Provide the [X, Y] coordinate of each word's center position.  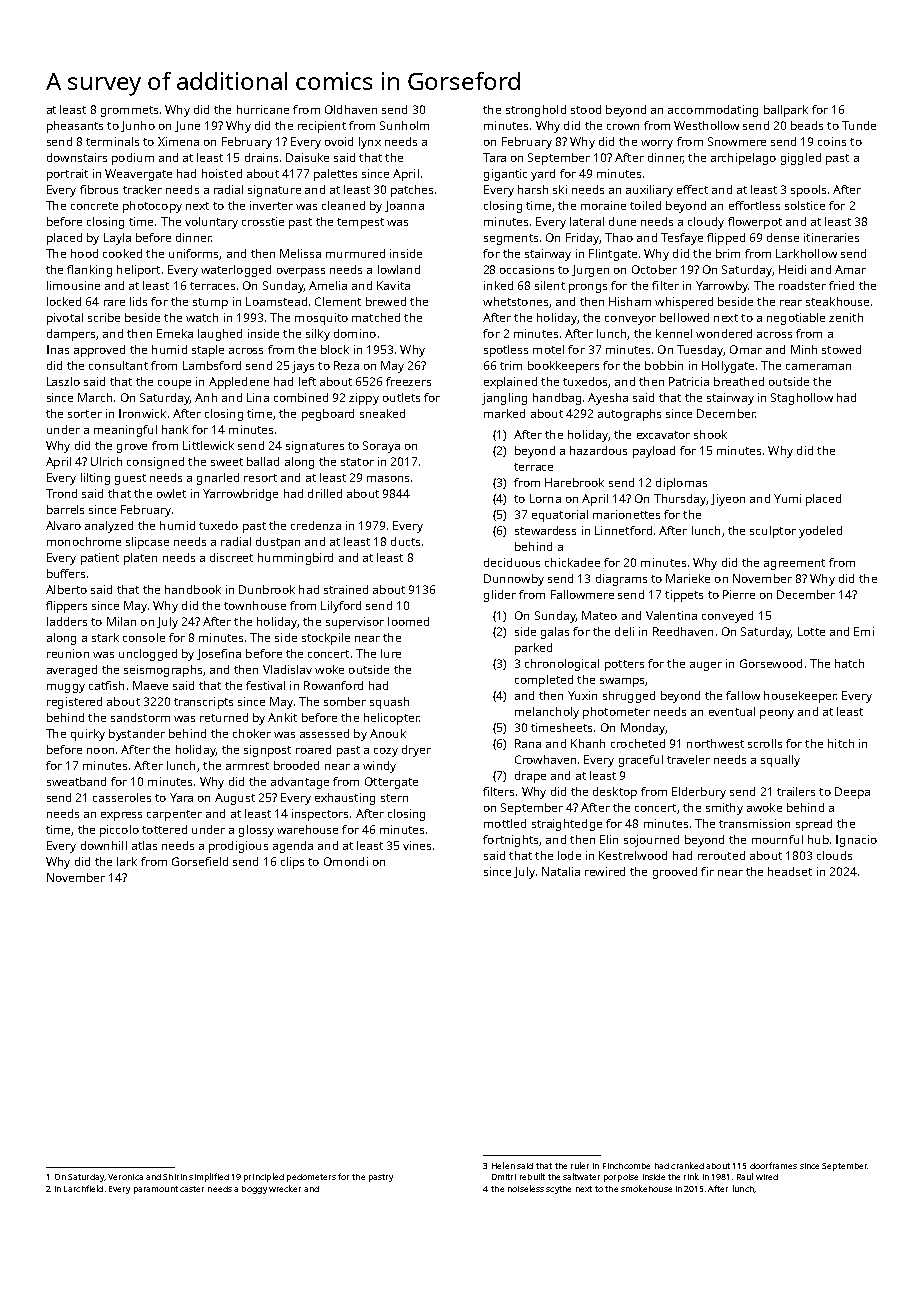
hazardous [598, 450]
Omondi [346, 861]
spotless [506, 351]
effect [692, 189]
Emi [864, 631]
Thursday [680, 500]
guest [130, 479]
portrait [67, 175]
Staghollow [802, 399]
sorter [85, 414]
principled [264, 1177]
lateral [587, 221]
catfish [106, 685]
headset [790, 871]
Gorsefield [200, 861]
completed [544, 681]
